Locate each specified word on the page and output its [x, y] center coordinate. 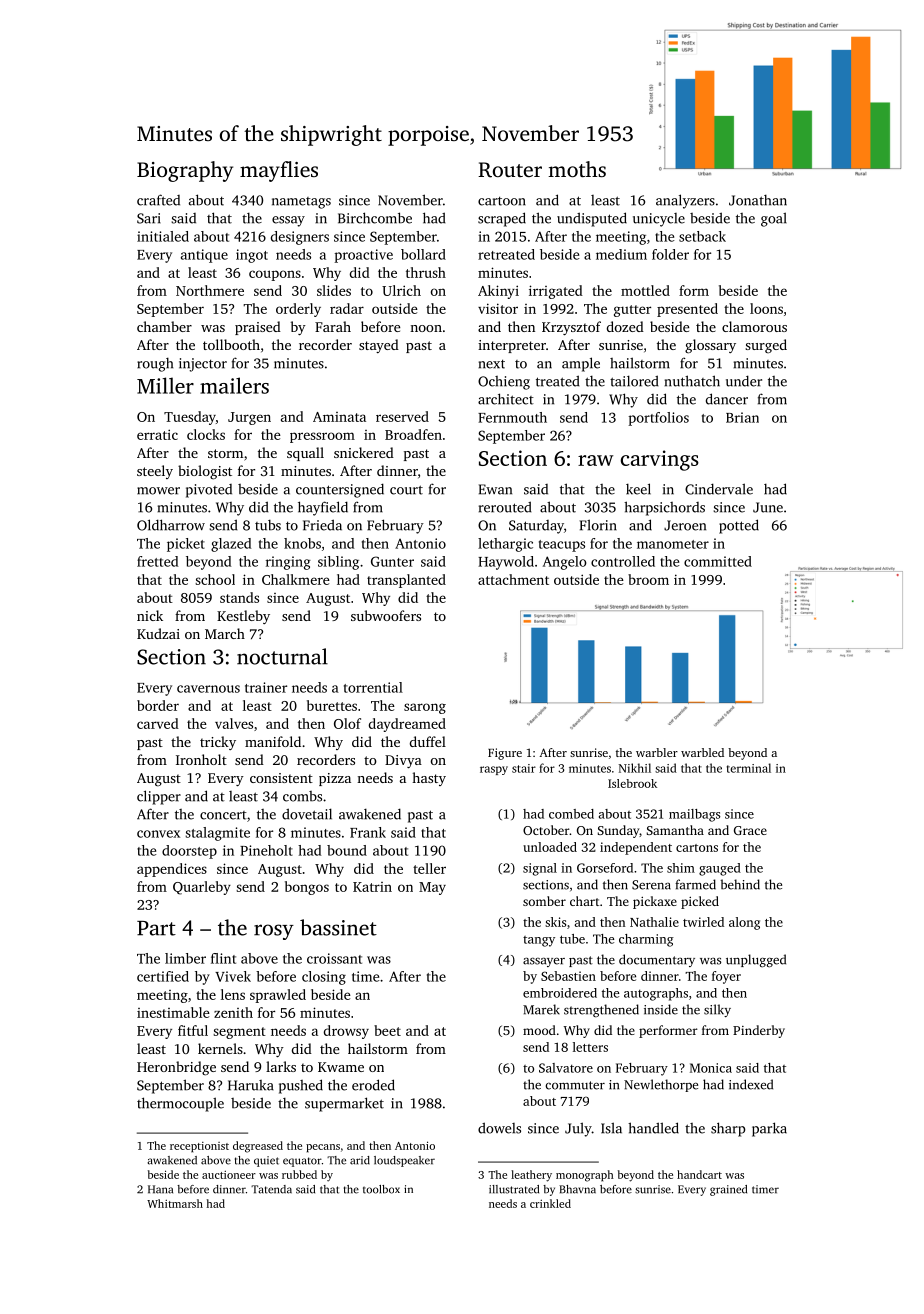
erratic [157, 434]
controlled [623, 561]
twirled [703, 922]
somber [544, 901]
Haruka [251, 1085]
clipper [159, 797]
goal [774, 219]
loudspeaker [404, 1161]
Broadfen [413, 434]
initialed [163, 236]
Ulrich [401, 290]
